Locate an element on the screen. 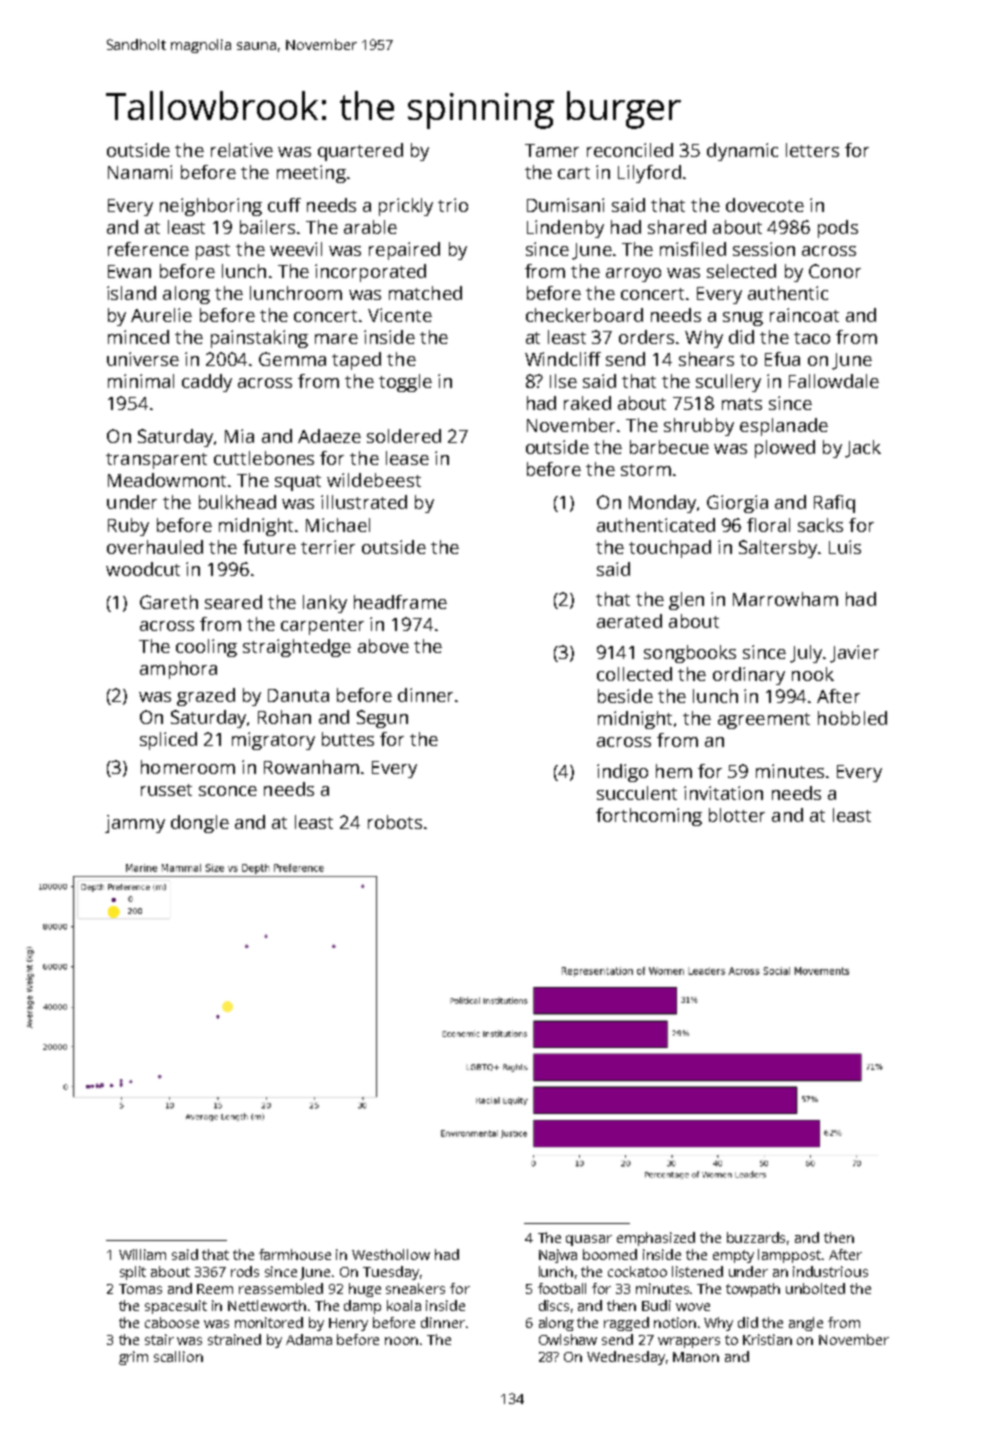 This screenshot has height=1447, width=999. forthcoming is located at coordinates (649, 817).
